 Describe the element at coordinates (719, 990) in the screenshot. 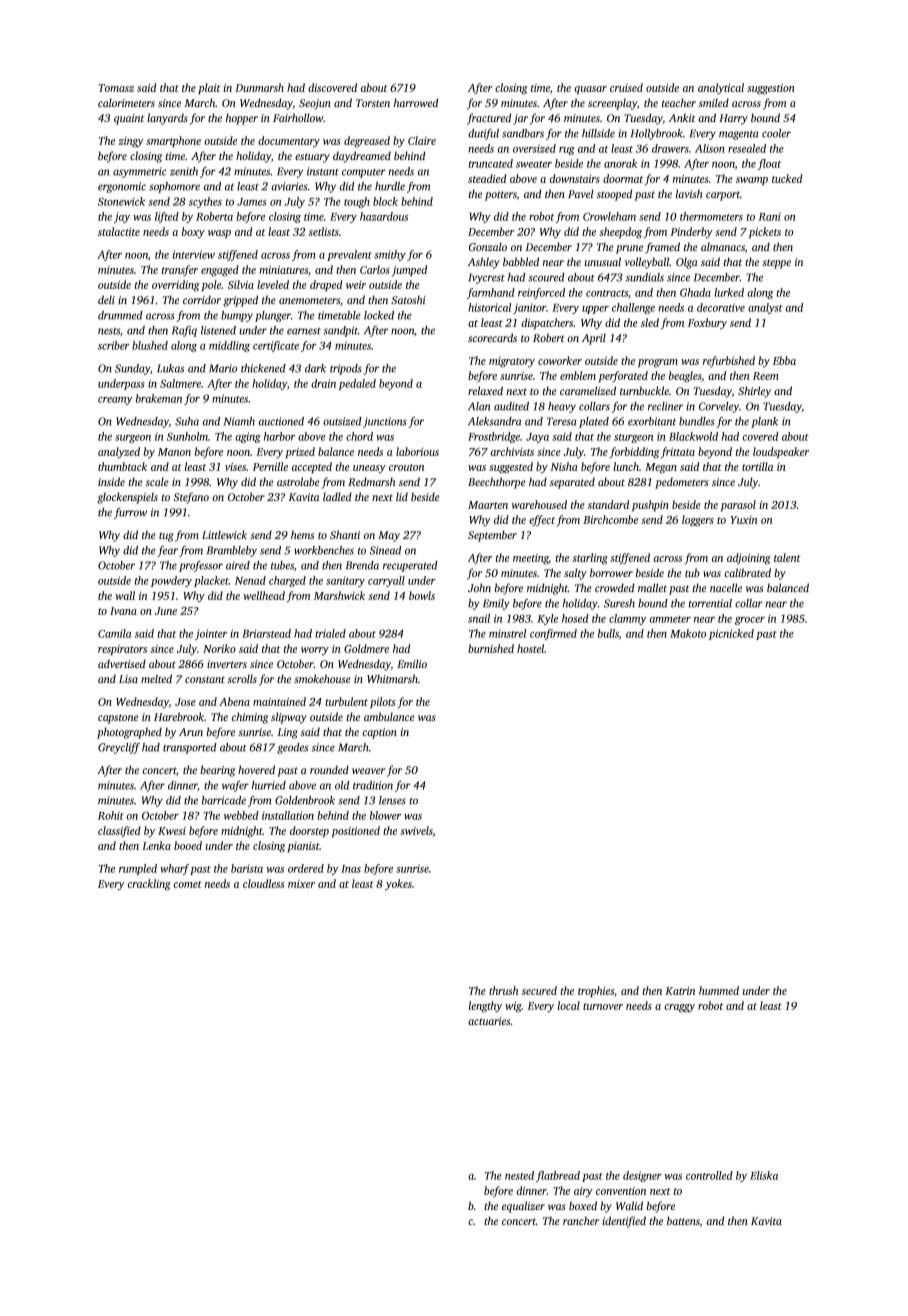

I see `hummed` at that location.
